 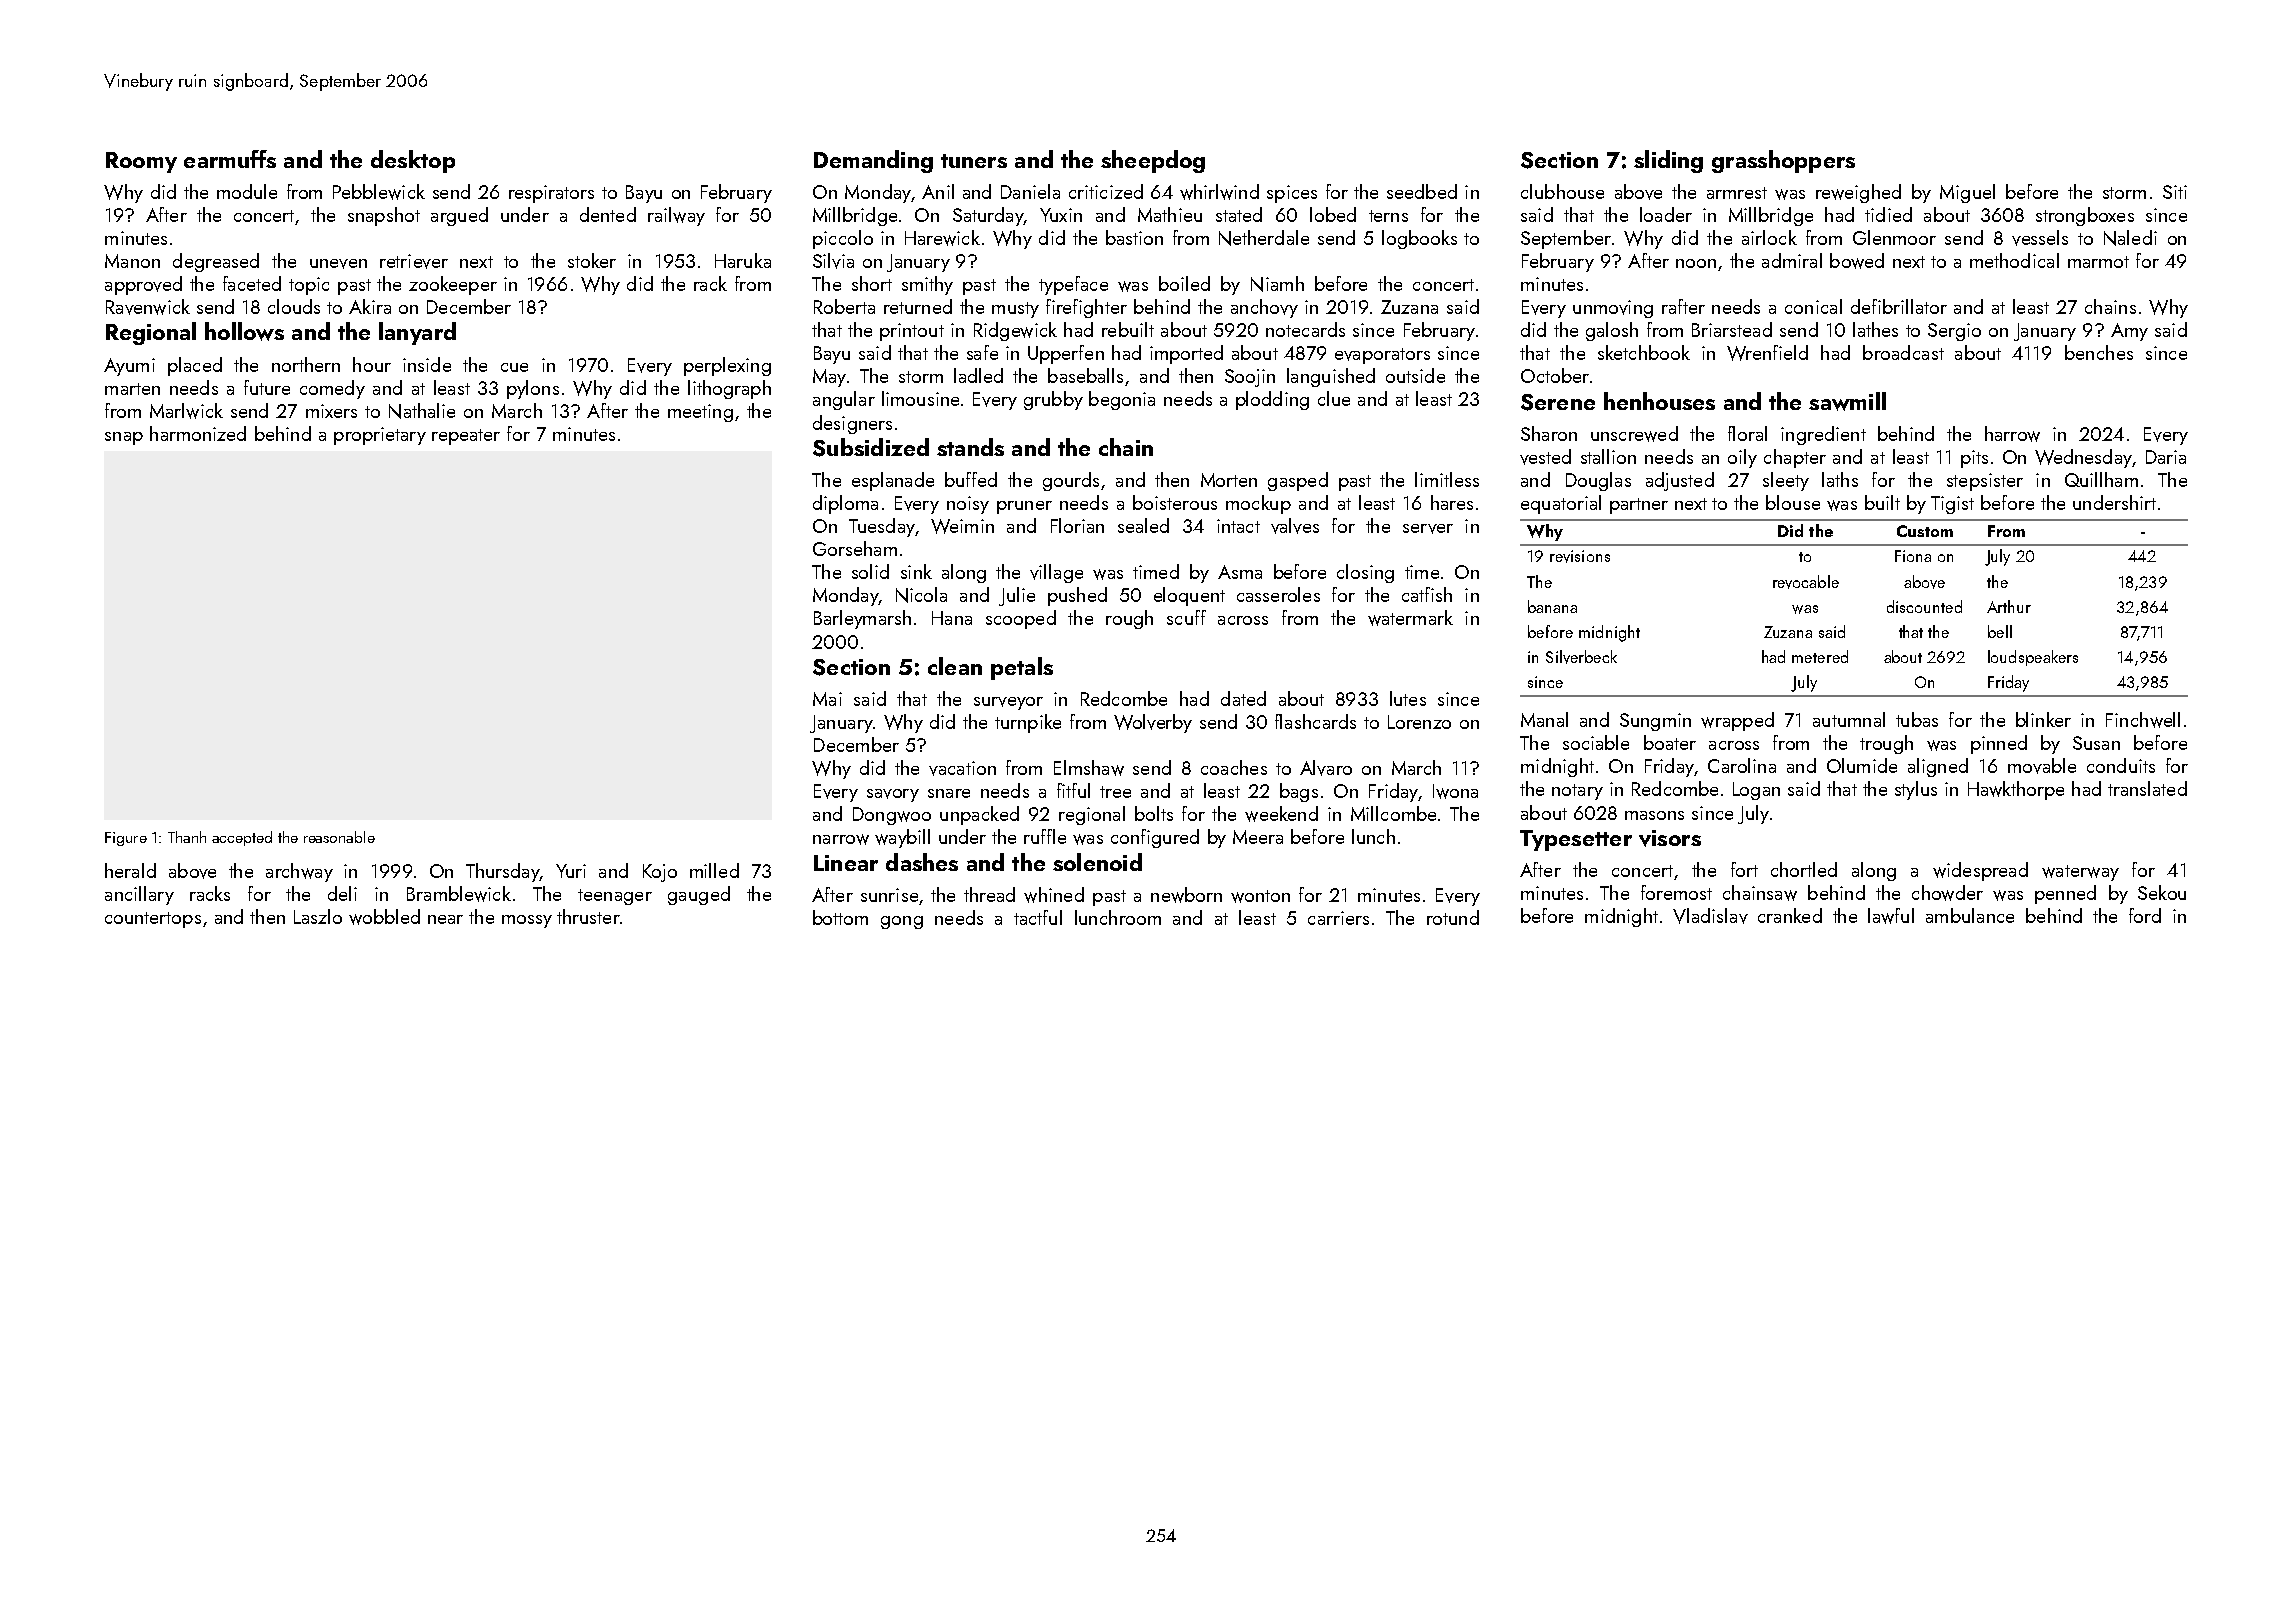 What do you see at coordinates (916, 571) in the screenshot?
I see `sink` at bounding box center [916, 571].
